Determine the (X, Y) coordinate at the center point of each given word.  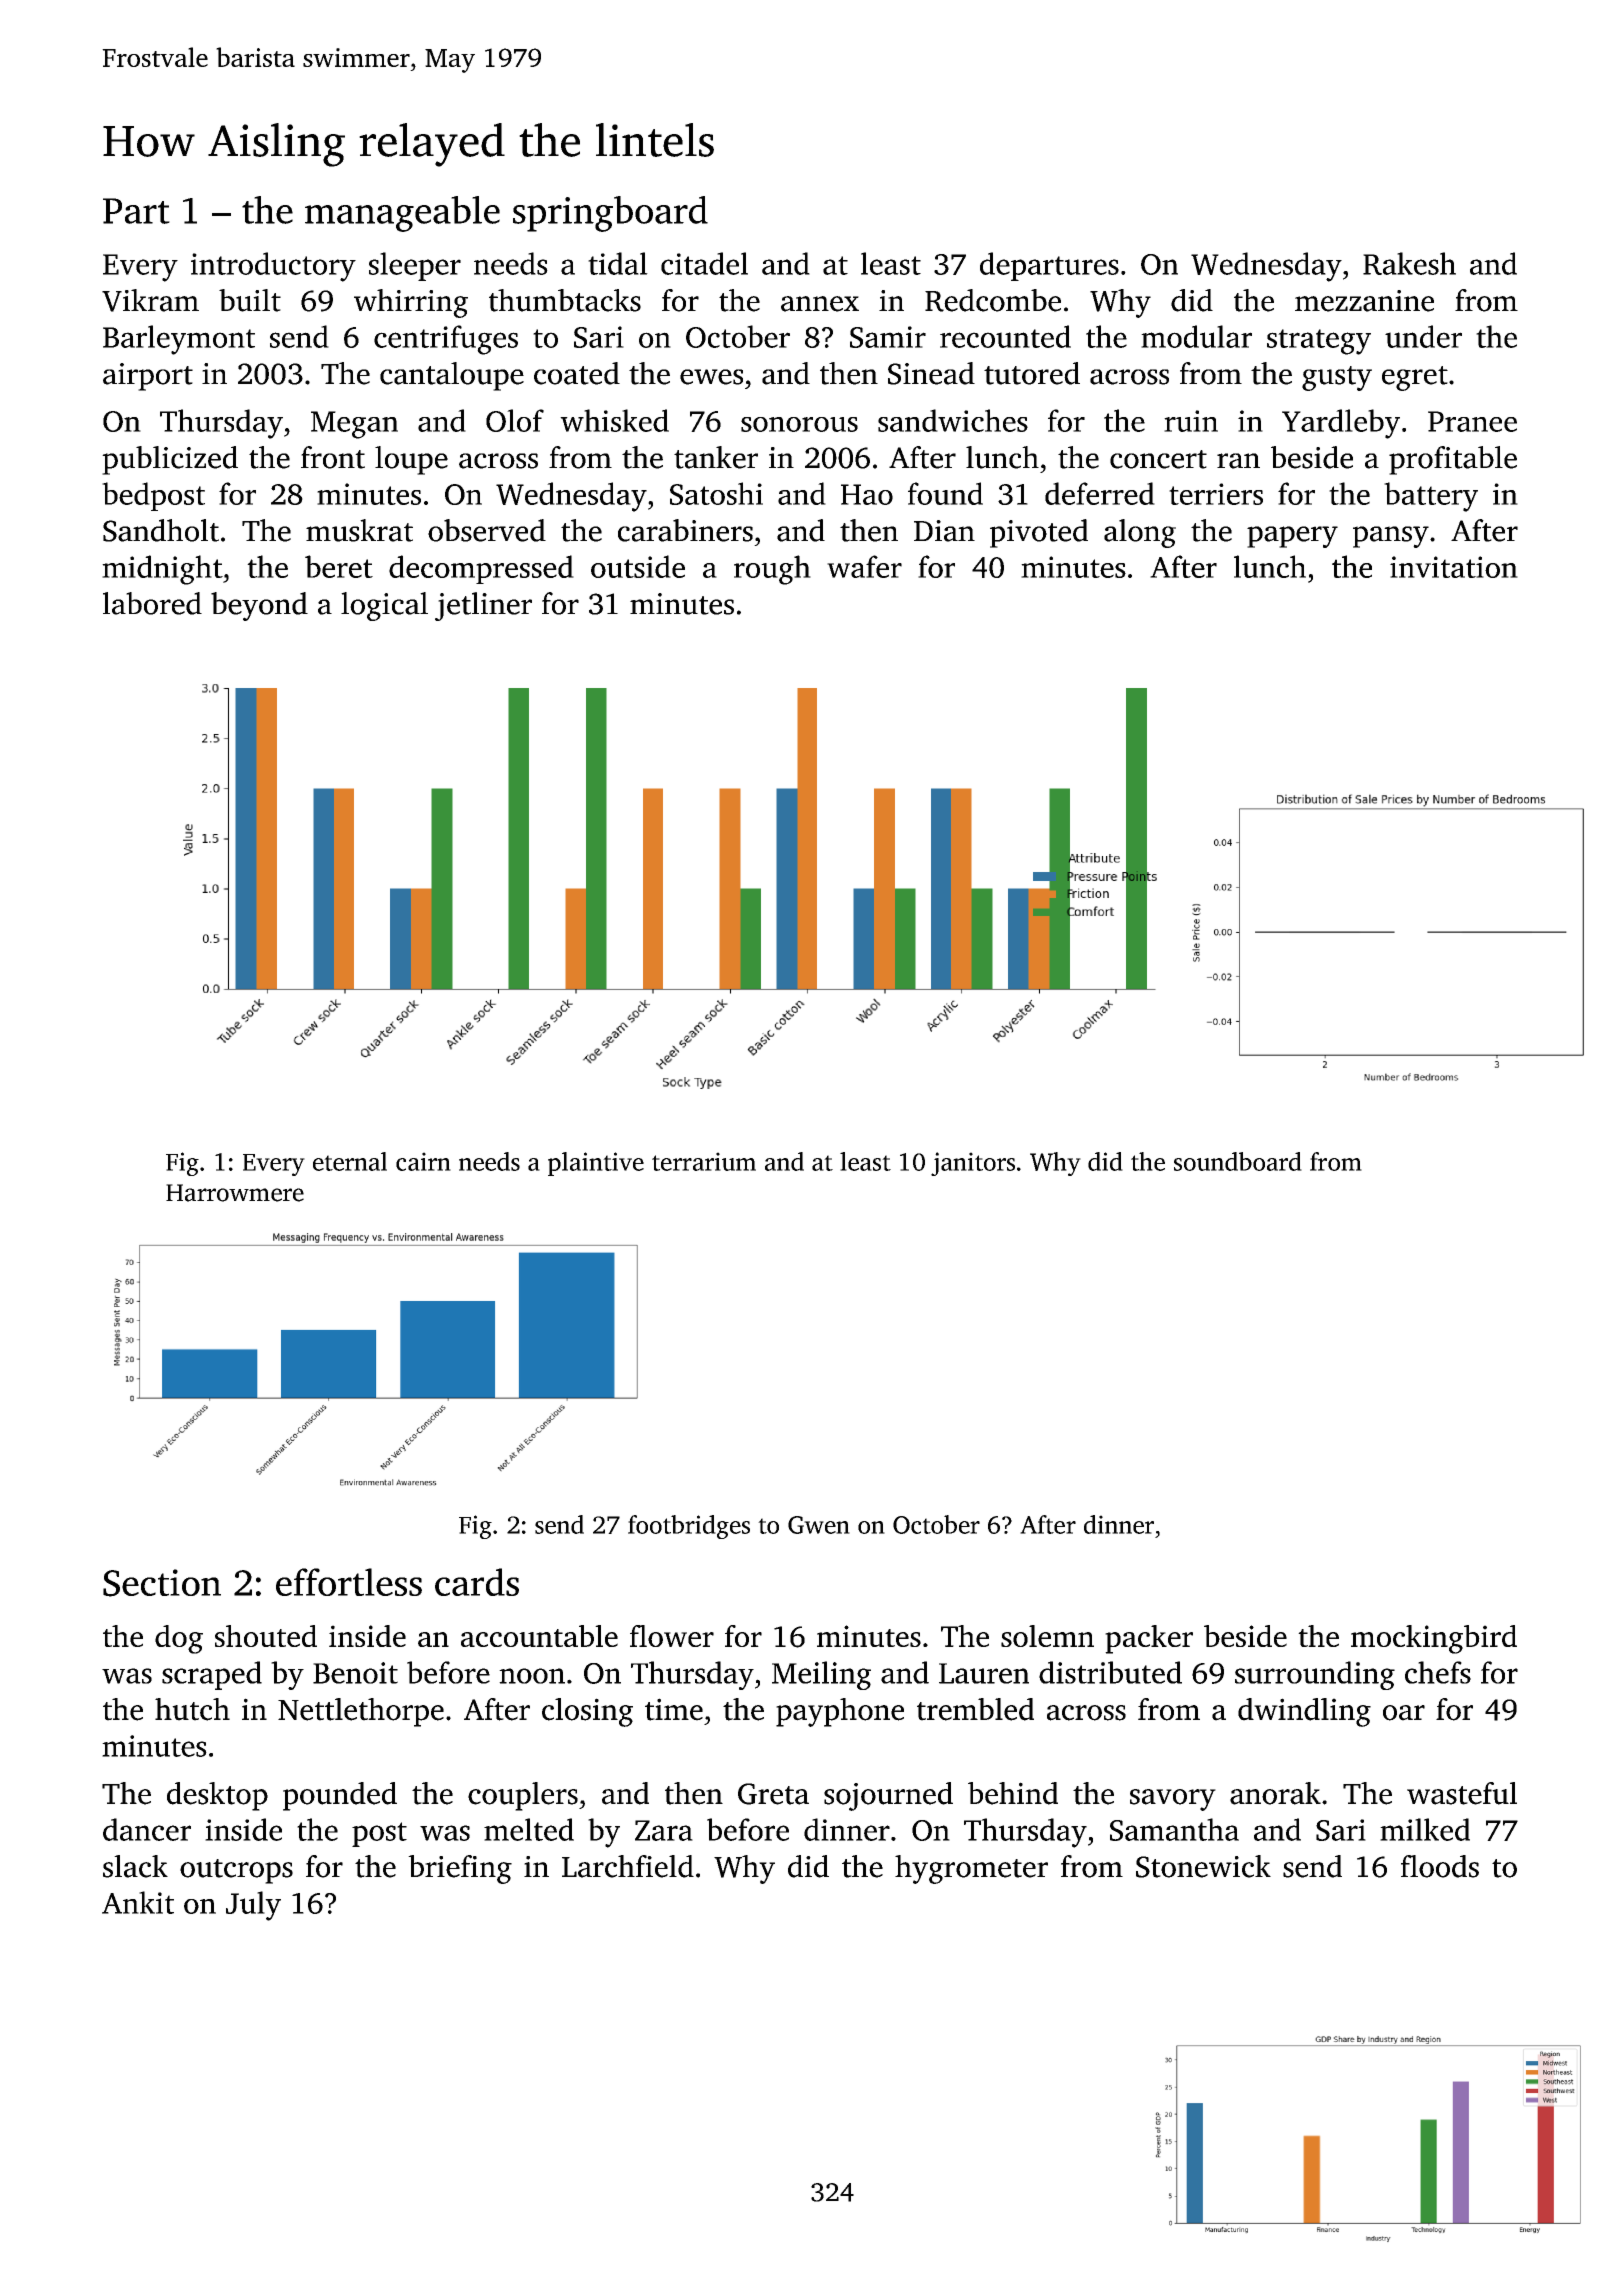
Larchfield (628, 1866)
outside (638, 566)
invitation (1454, 567)
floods (1440, 1866)
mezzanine (1364, 301)
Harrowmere (235, 1193)
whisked (614, 420)
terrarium (704, 1161)
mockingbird (1434, 1639)
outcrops (236, 1871)
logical (384, 606)
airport (148, 377)
